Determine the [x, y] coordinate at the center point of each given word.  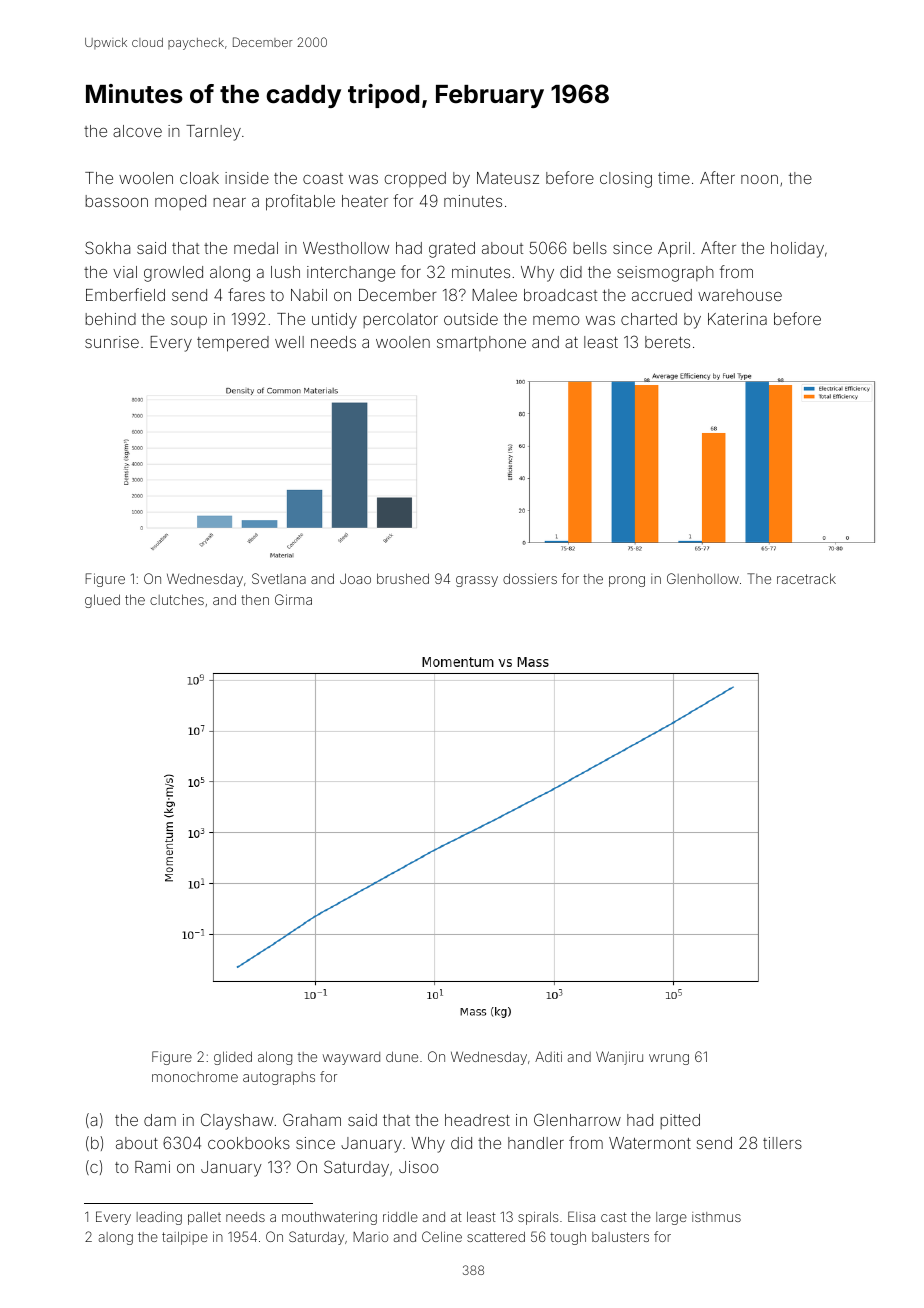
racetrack [806, 578]
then [255, 599]
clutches [177, 599]
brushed [403, 578]
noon [759, 179]
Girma [293, 599]
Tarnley [213, 133]
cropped [415, 179]
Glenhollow [703, 578]
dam [160, 1120]
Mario [370, 1237]
